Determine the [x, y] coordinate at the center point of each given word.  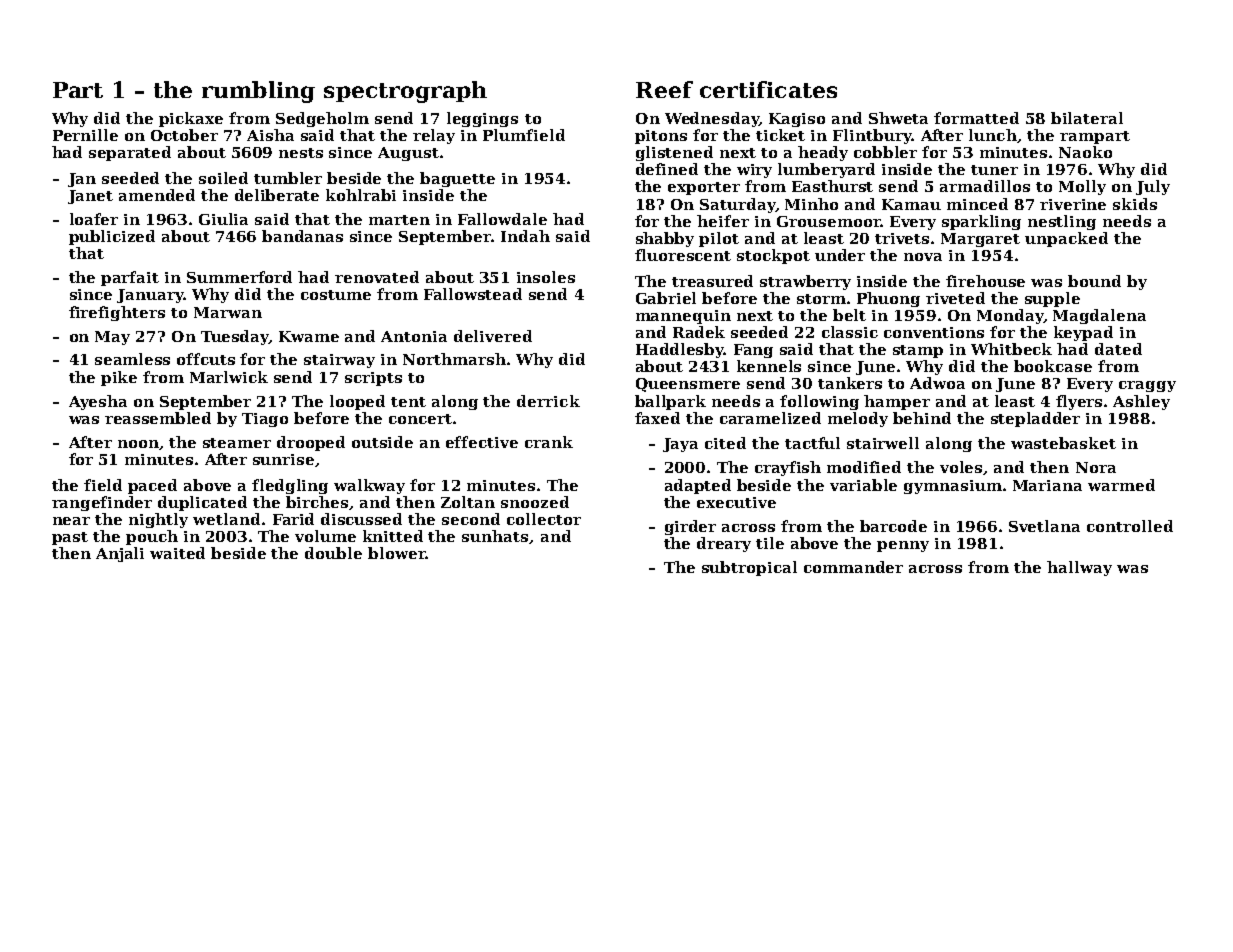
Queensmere [688, 385]
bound [1094, 281]
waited [177, 553]
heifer [723, 221]
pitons [661, 137]
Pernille [85, 135]
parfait [130, 278]
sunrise [283, 459]
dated [1118, 349]
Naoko [1085, 152]
